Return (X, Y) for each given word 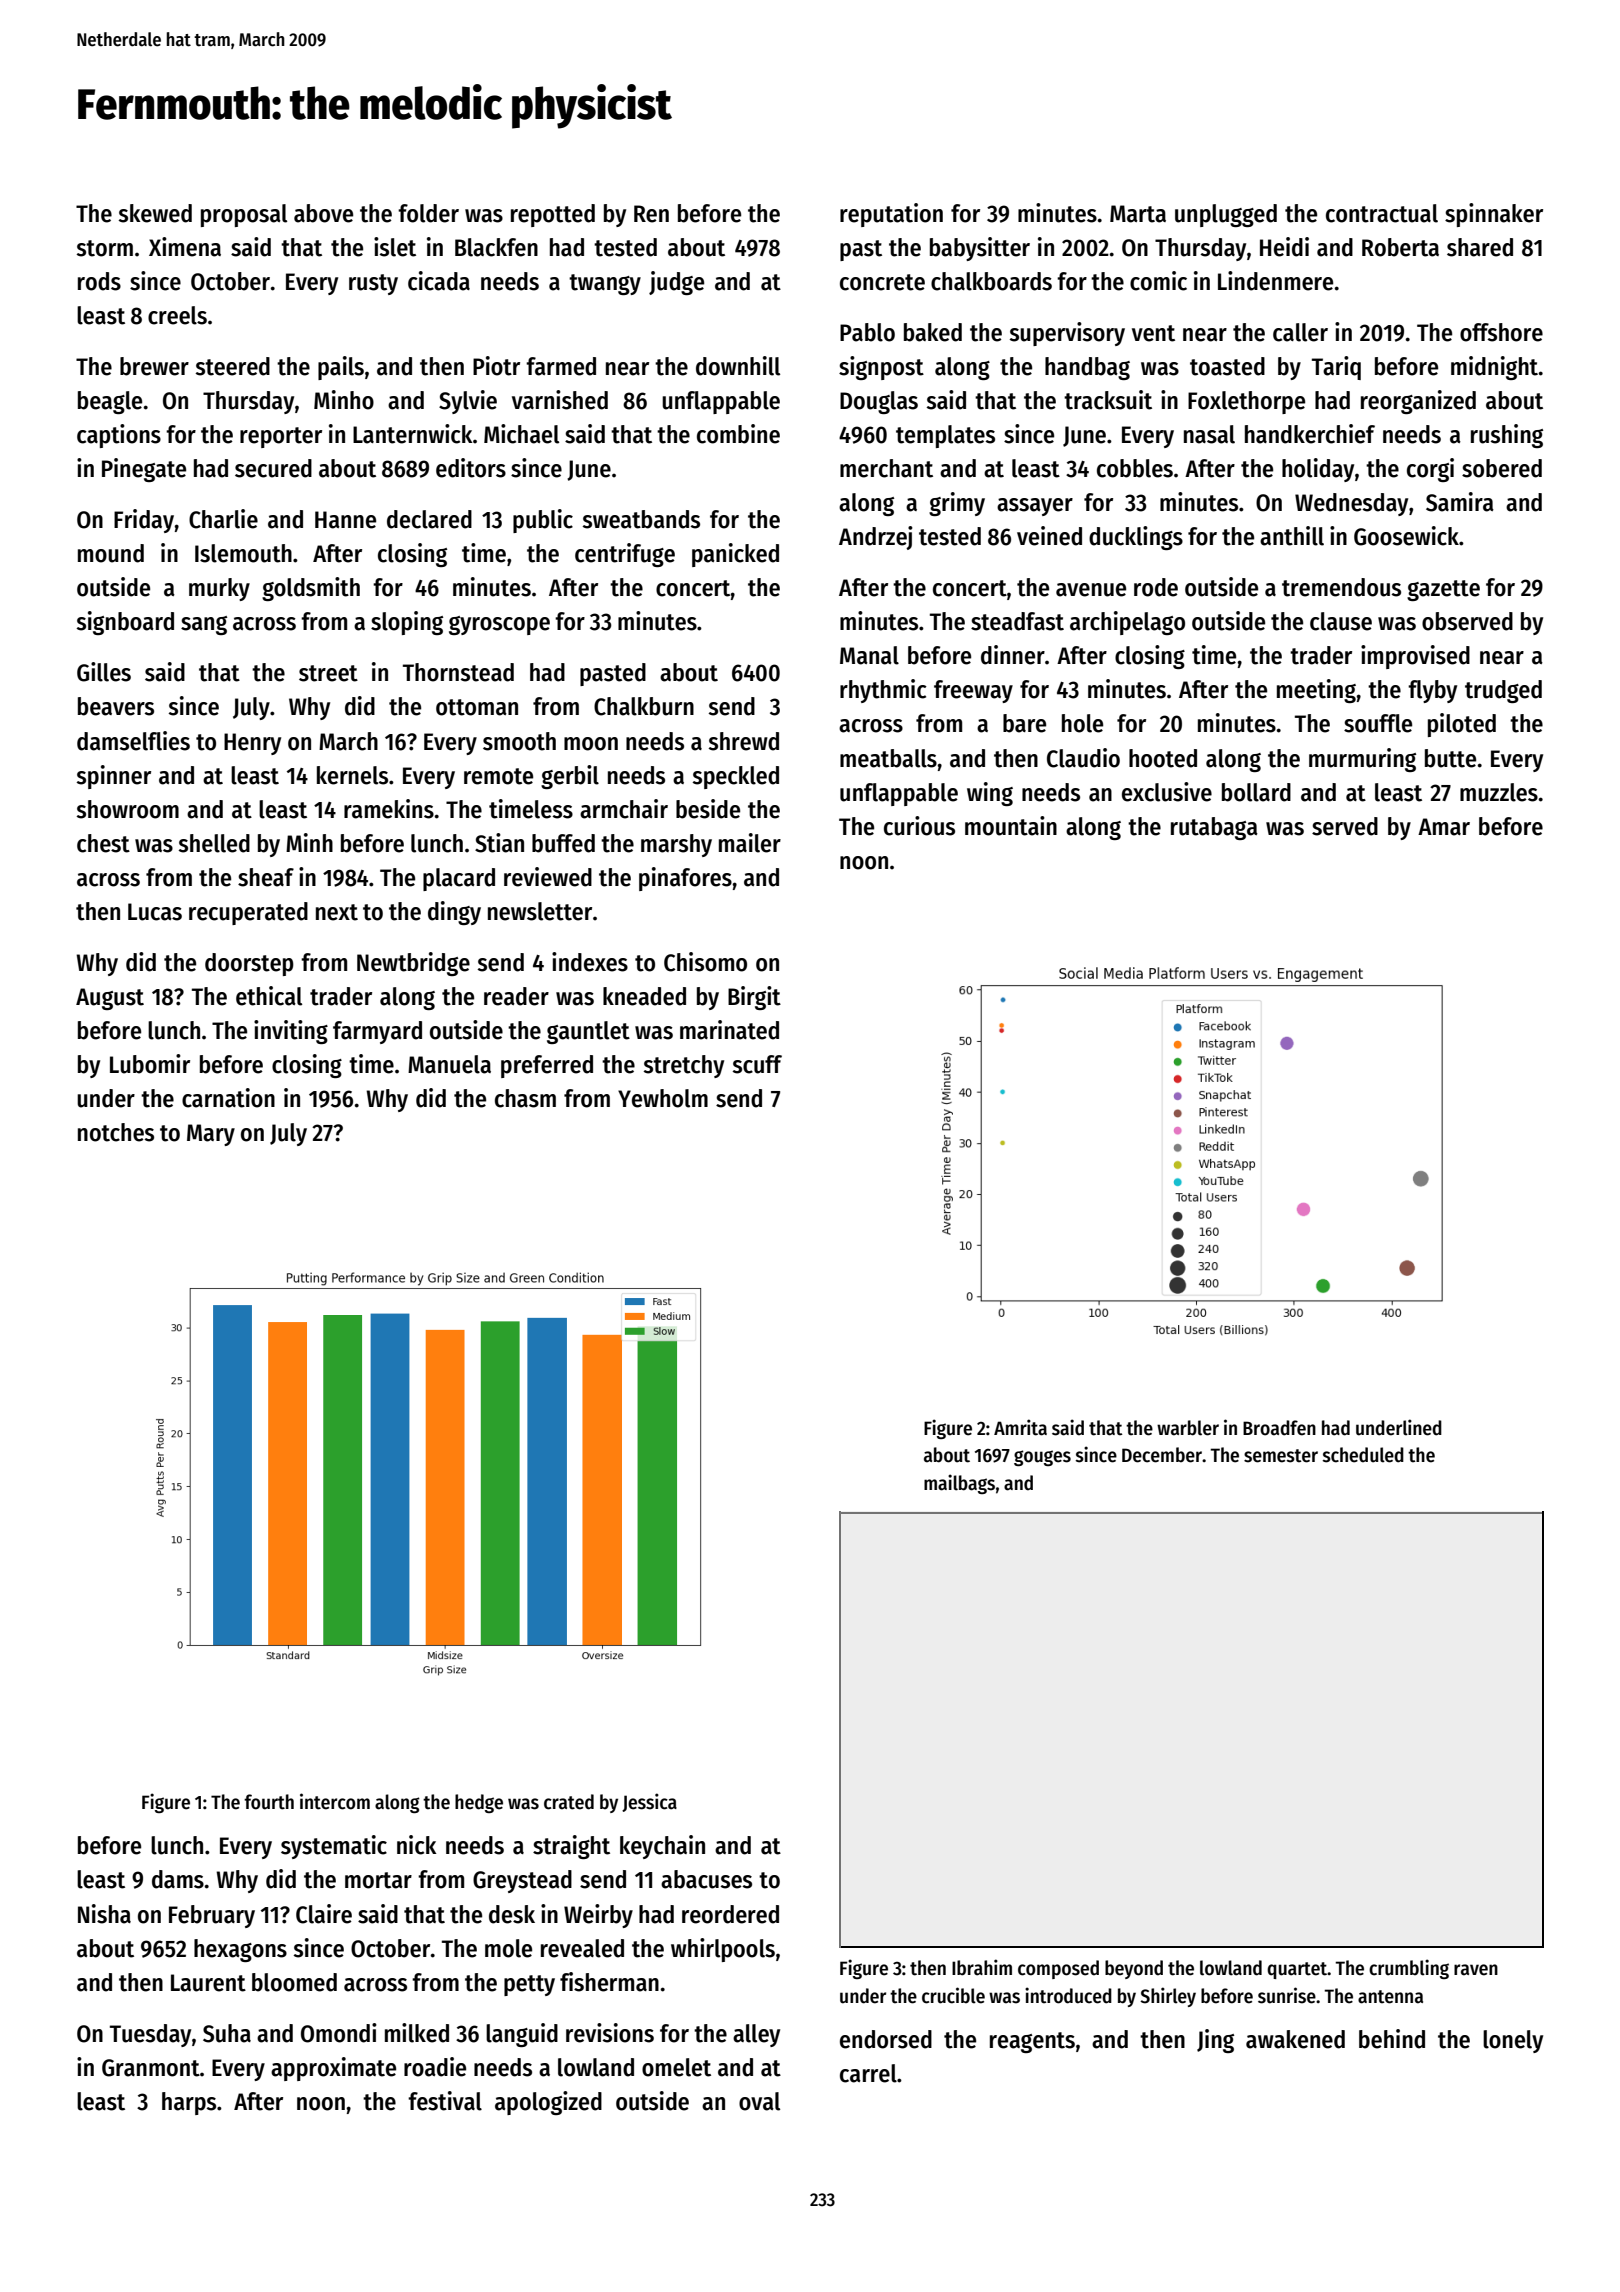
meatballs (888, 758)
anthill (1292, 536)
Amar (1444, 827)
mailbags (959, 1484)
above (323, 213)
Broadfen (1279, 1428)
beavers (116, 706)
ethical (269, 996)
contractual (1382, 213)
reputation (891, 215)
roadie (435, 2067)
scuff (757, 1064)
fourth (269, 1802)
